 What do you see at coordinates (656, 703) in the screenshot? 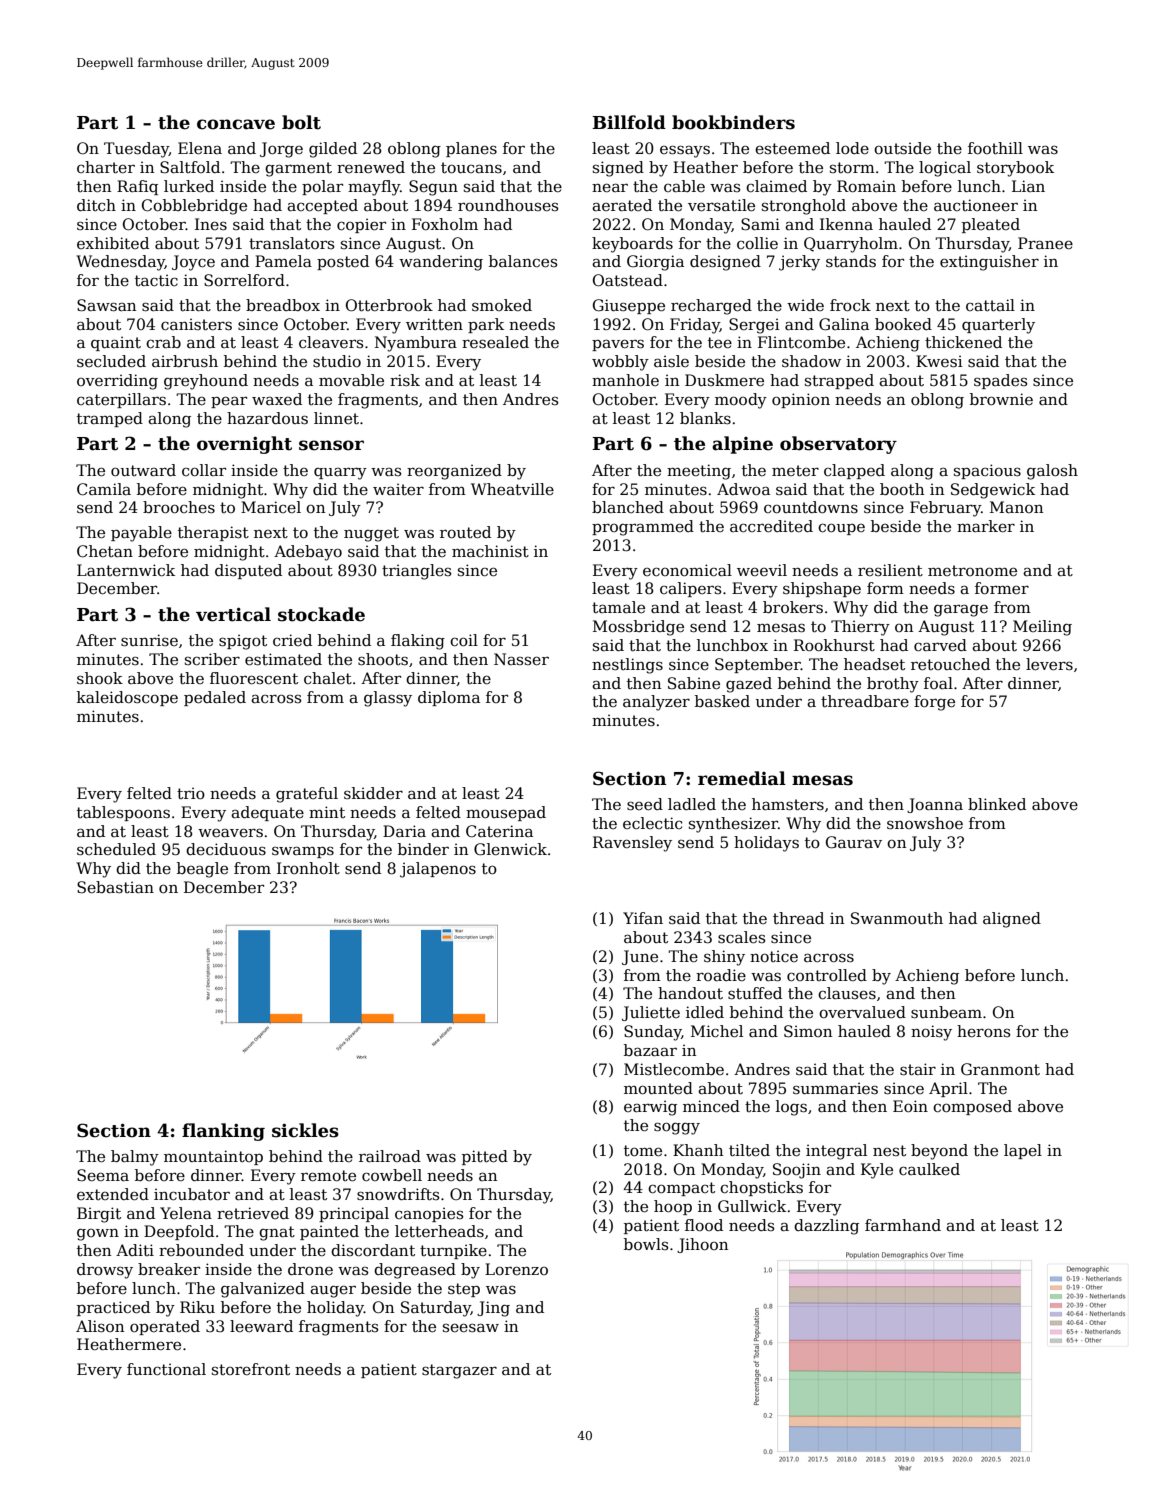
I see `analyzer` at bounding box center [656, 703].
